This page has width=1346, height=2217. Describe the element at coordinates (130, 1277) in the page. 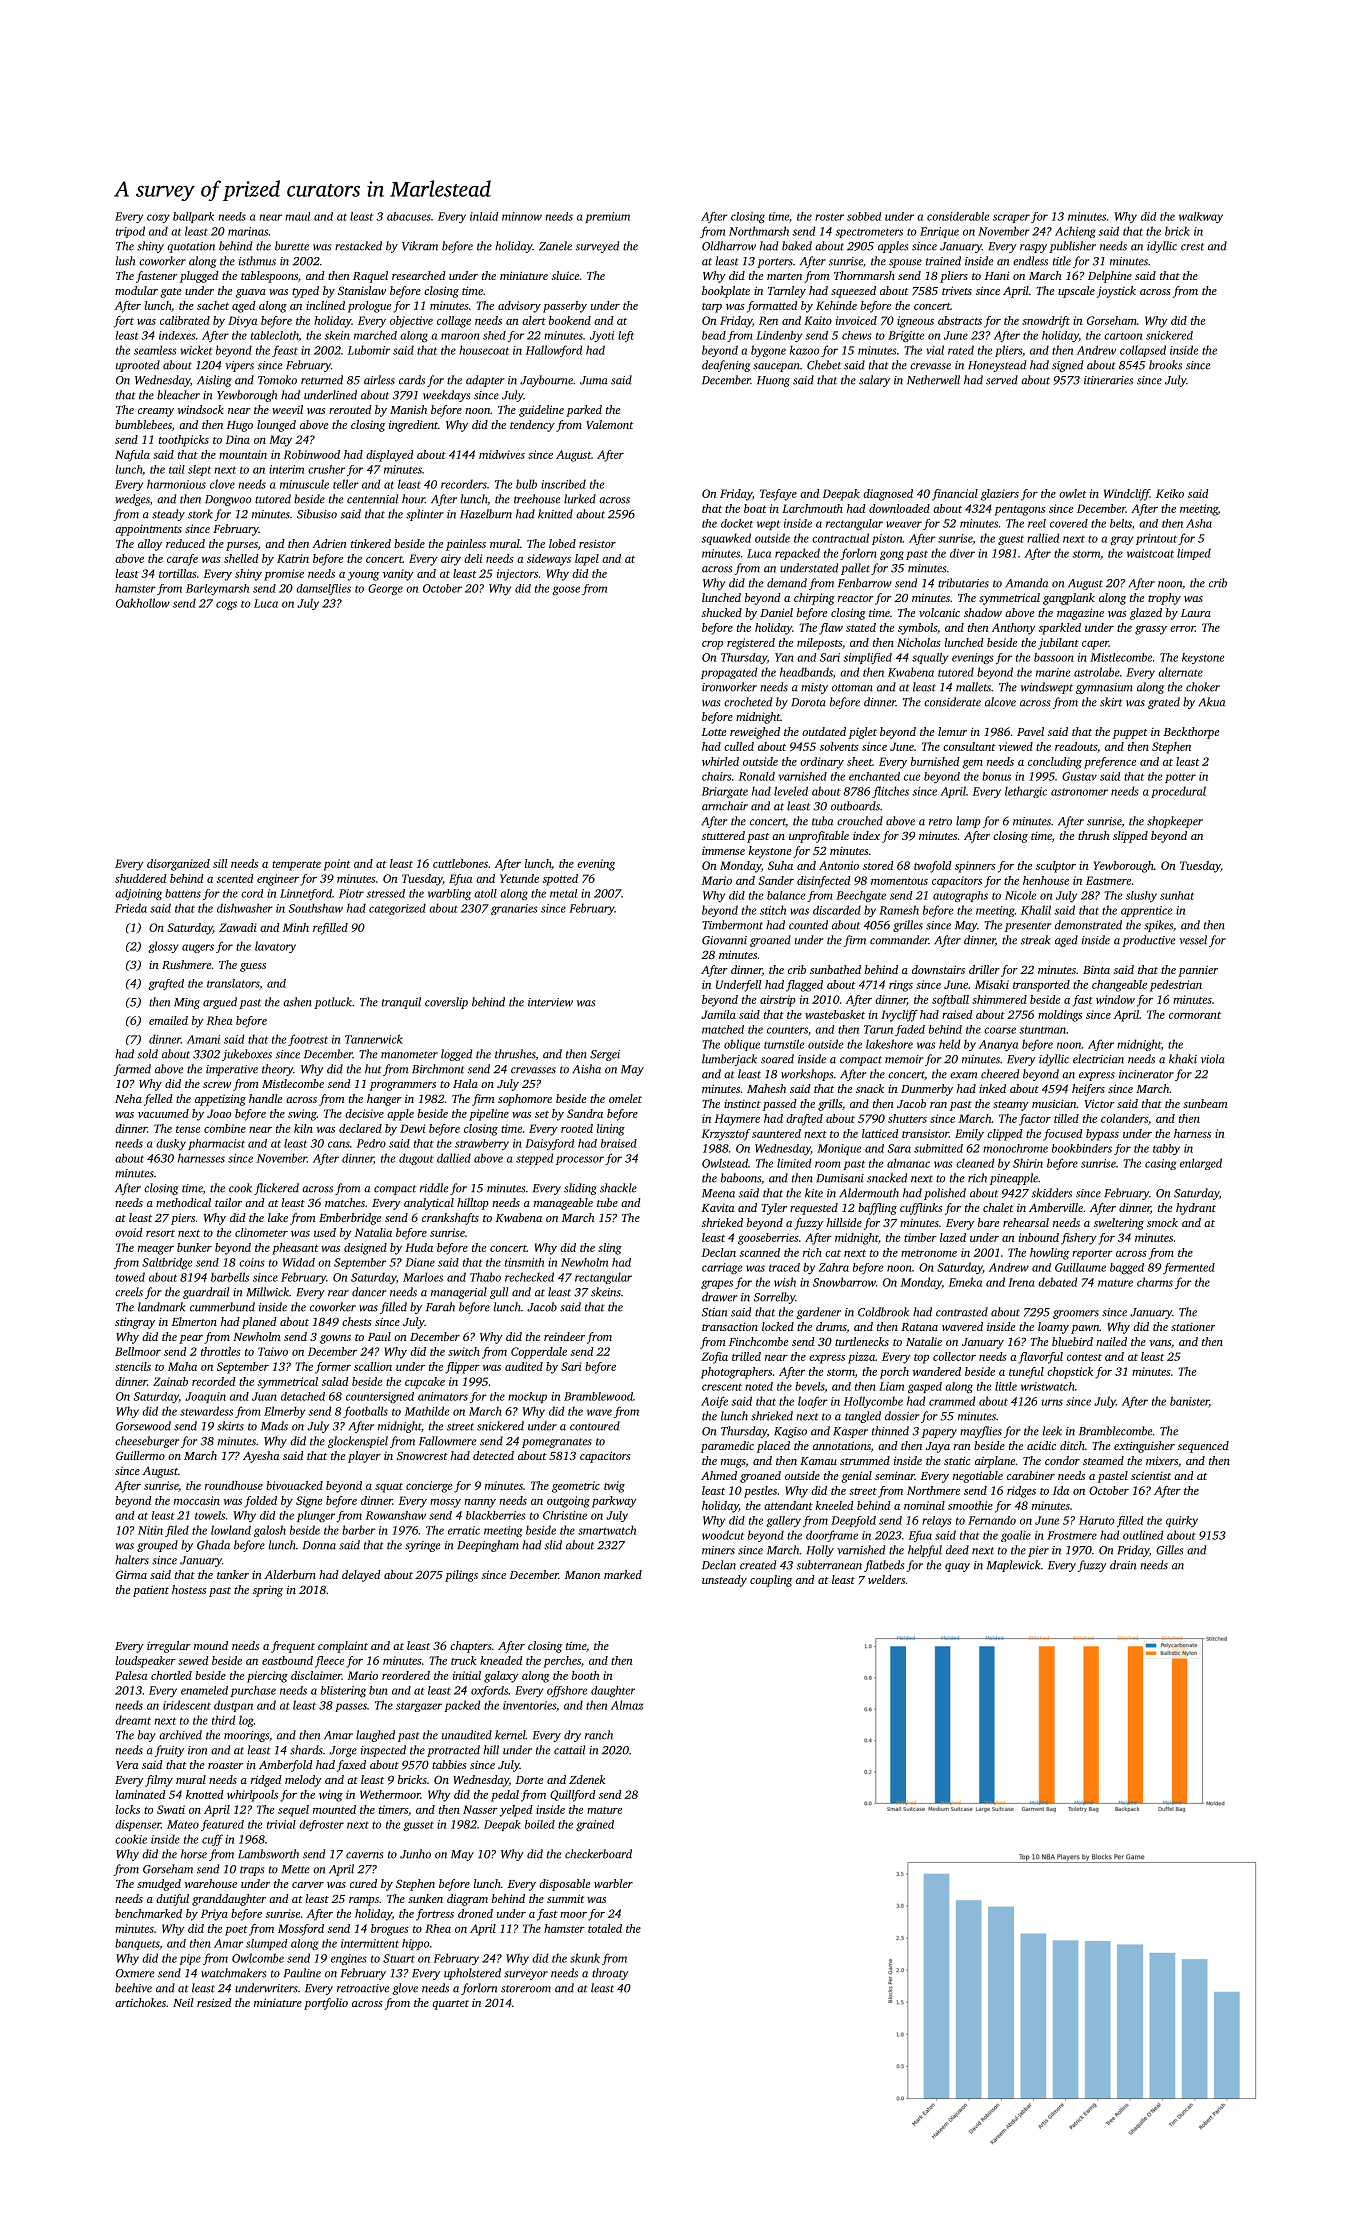

I see `towed` at that location.
